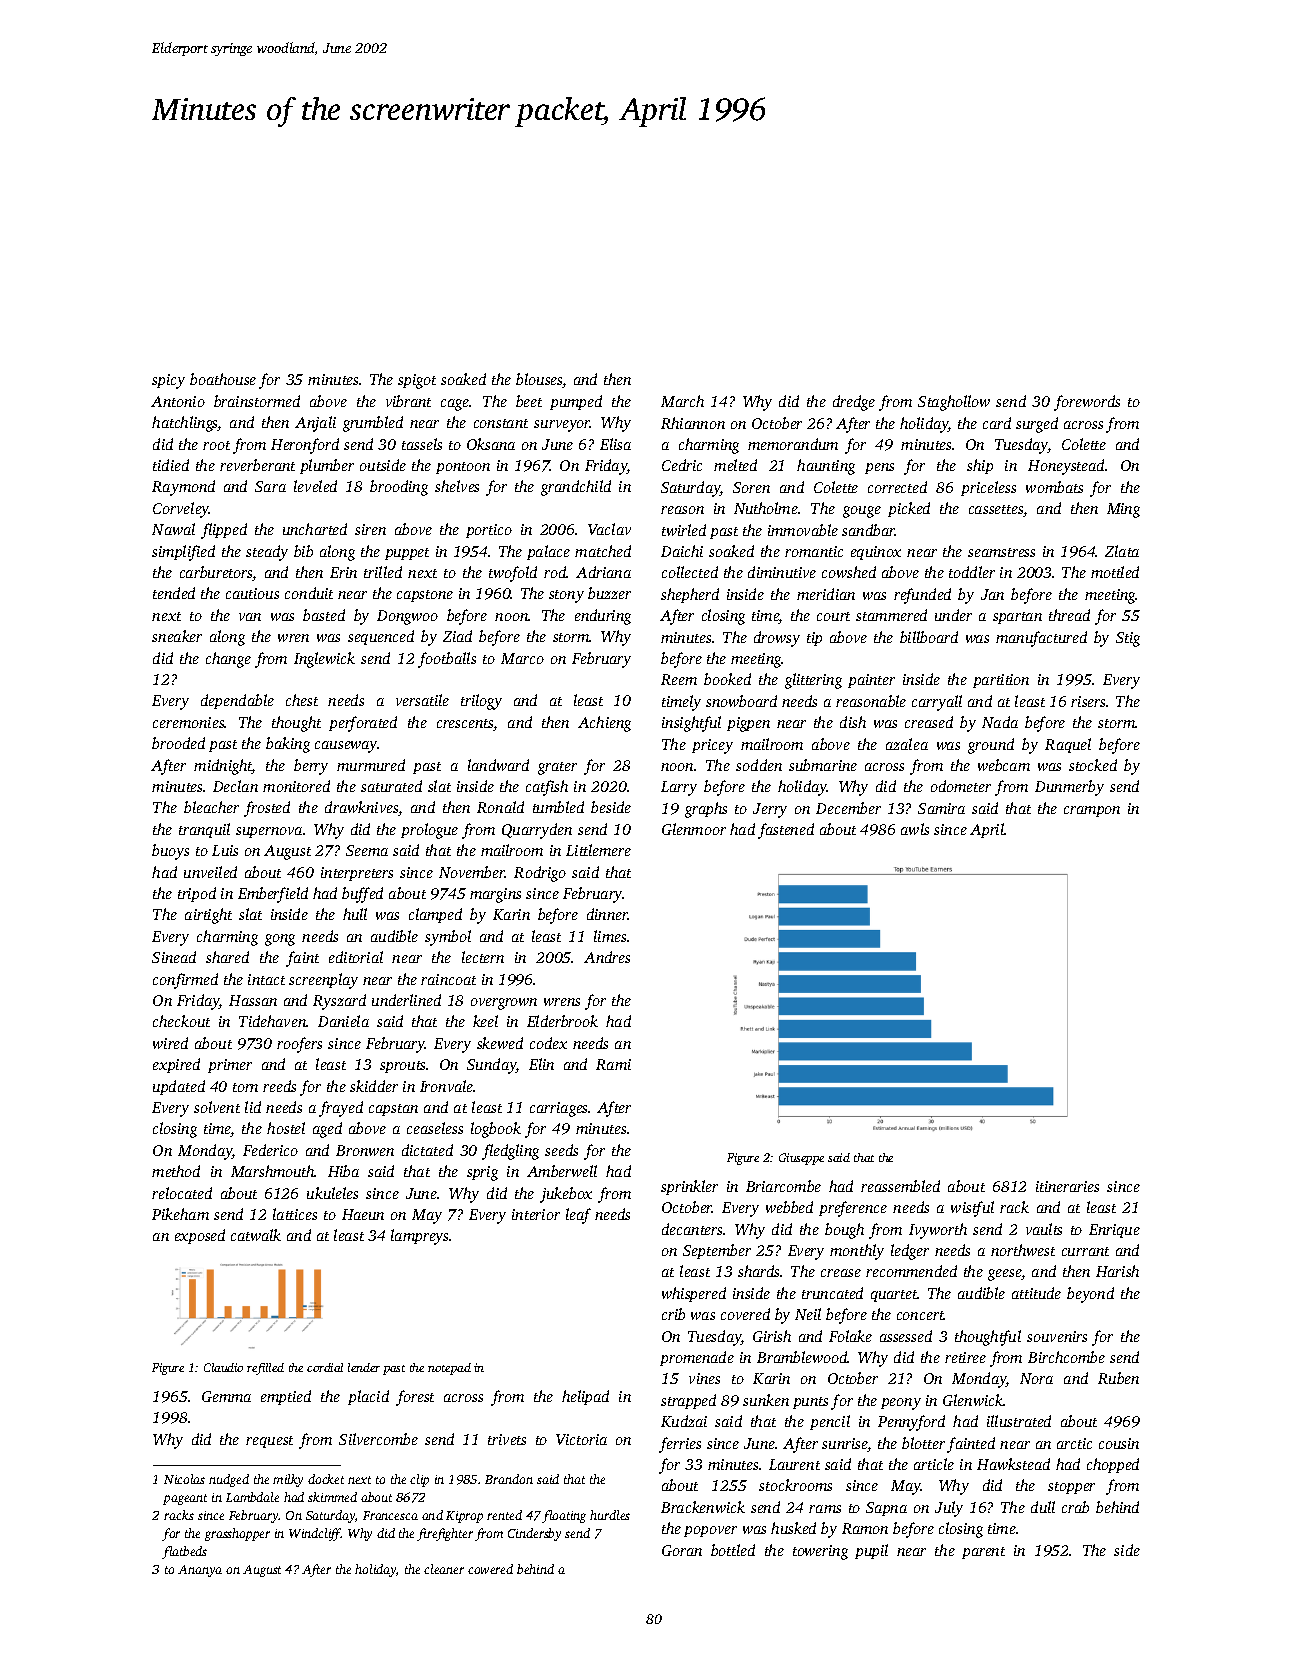 This screenshot has height=1674, width=1293. Describe the element at coordinates (539, 380) in the screenshot. I see `blouses` at that location.
